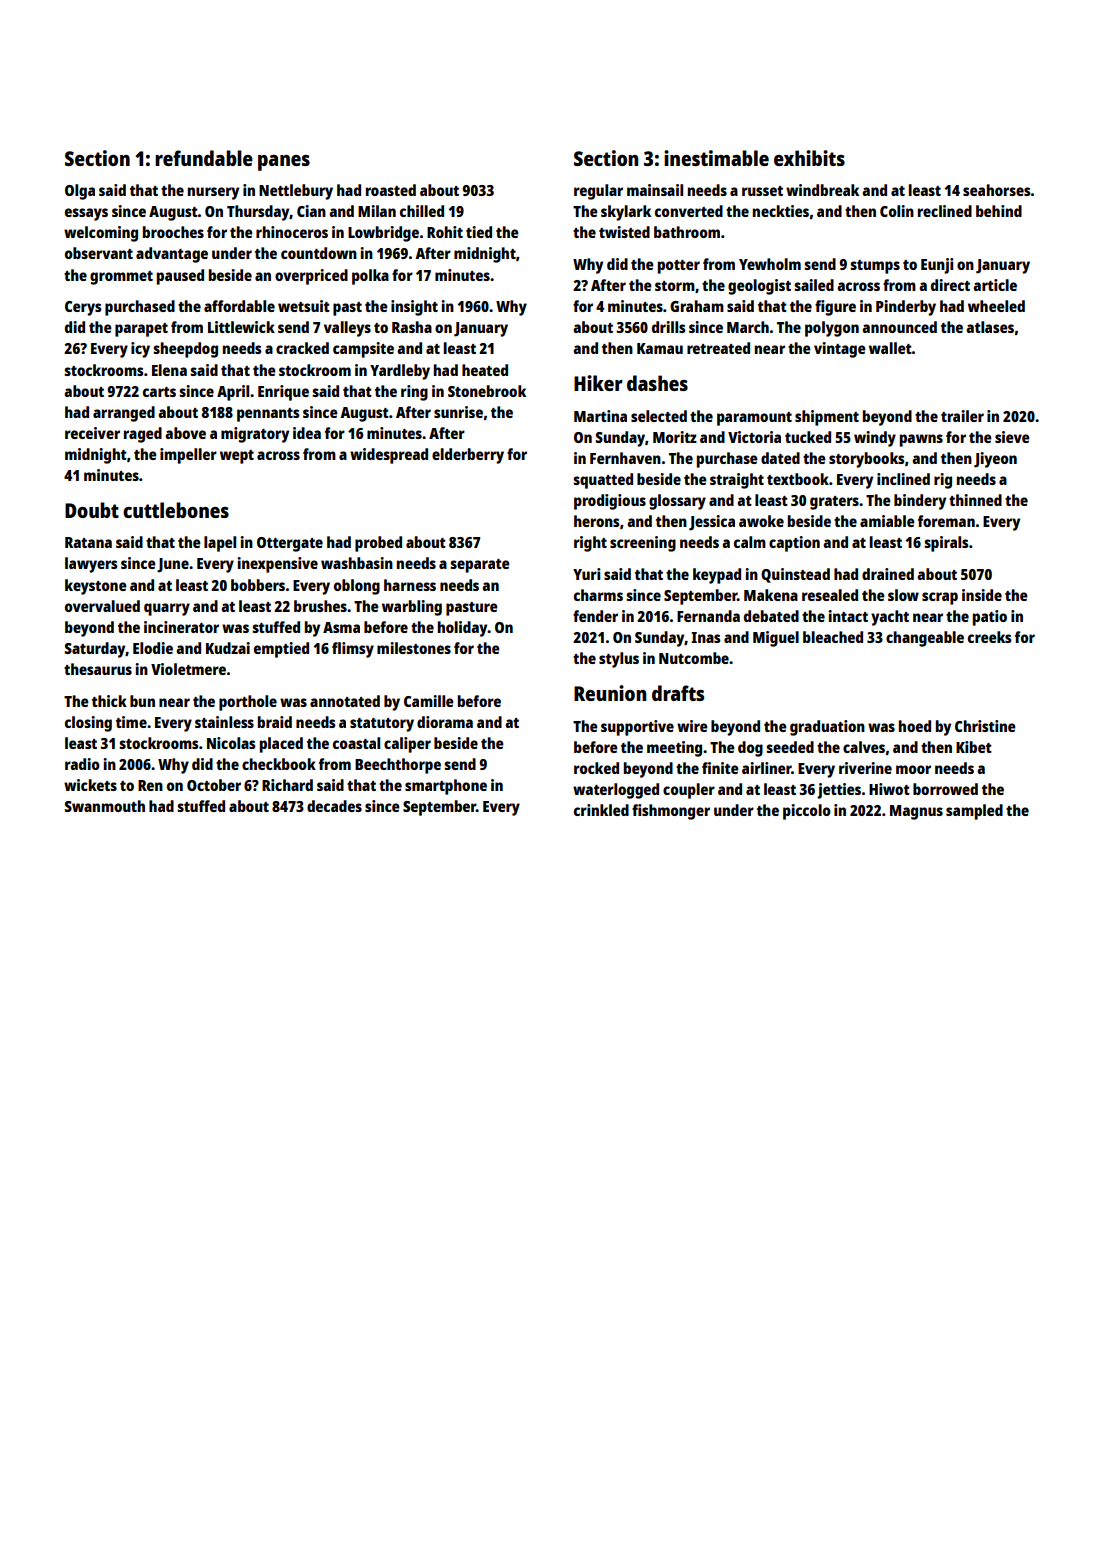  I want to click on figure, so click(835, 308).
